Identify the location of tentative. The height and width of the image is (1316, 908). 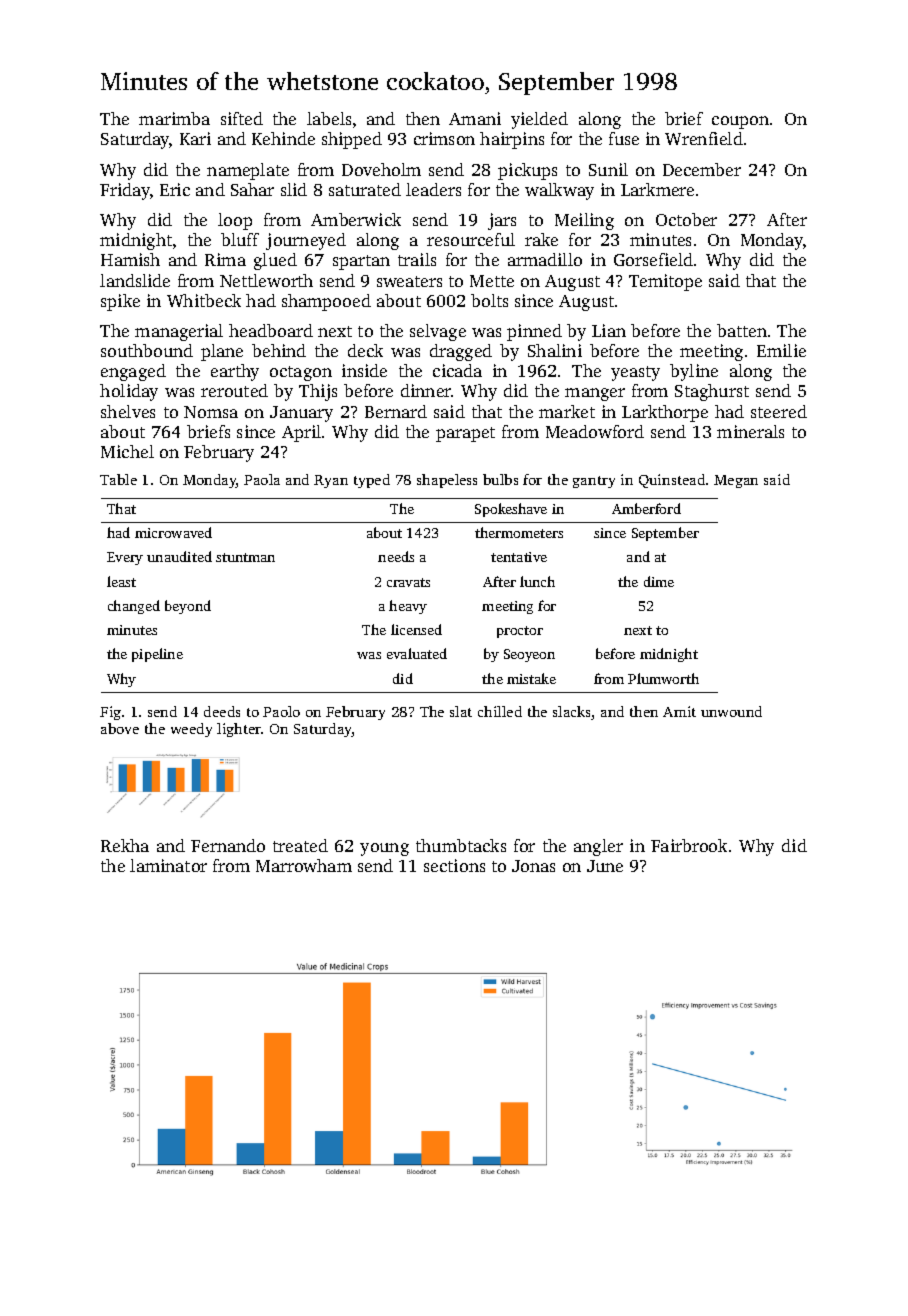
(519, 557).
